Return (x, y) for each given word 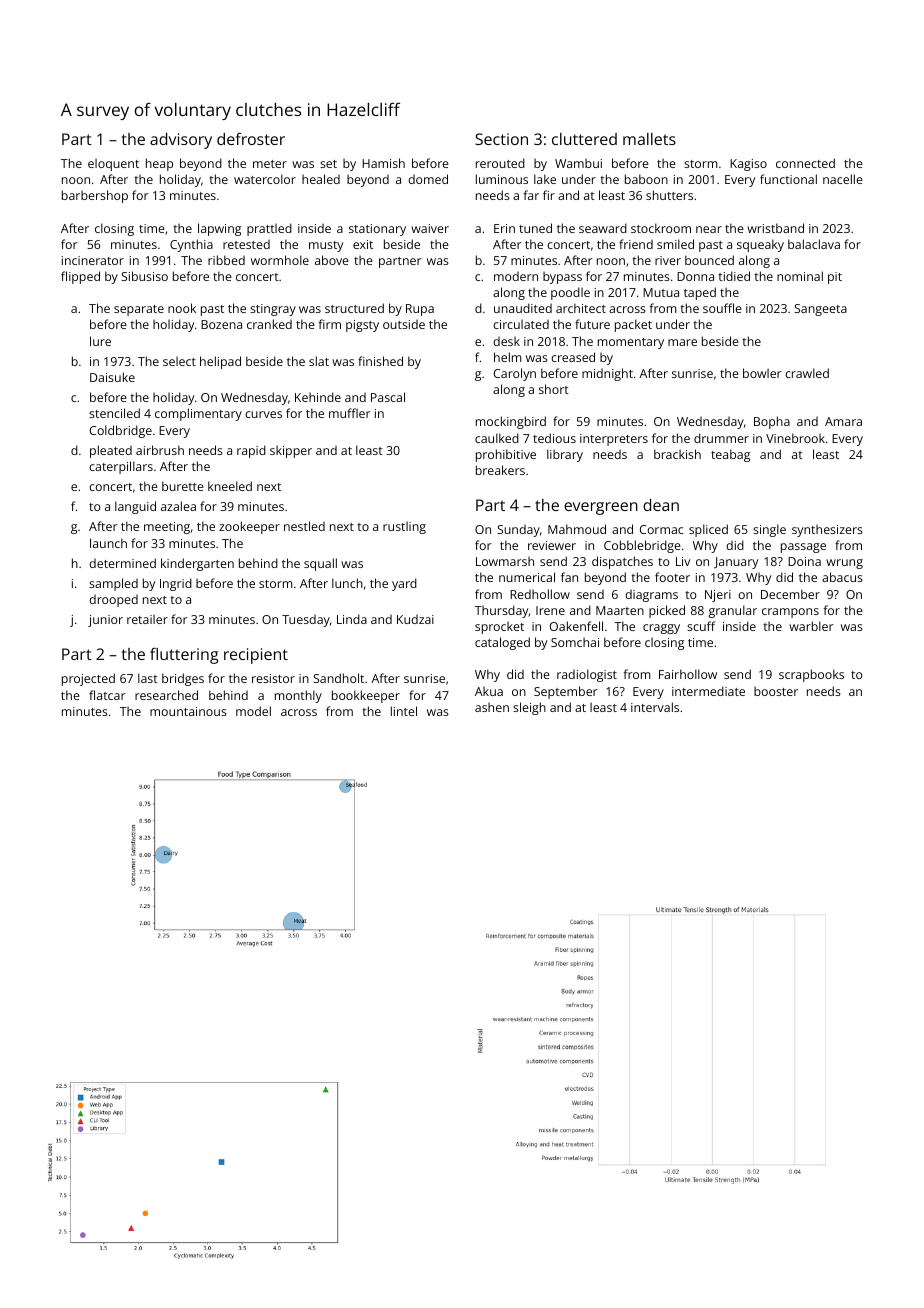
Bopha (772, 422)
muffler (349, 413)
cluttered (584, 139)
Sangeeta (820, 310)
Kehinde (318, 397)
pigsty (362, 326)
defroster (251, 139)
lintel (404, 711)
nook (182, 308)
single (769, 530)
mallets (649, 139)
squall (320, 564)
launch (108, 543)
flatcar (107, 695)
